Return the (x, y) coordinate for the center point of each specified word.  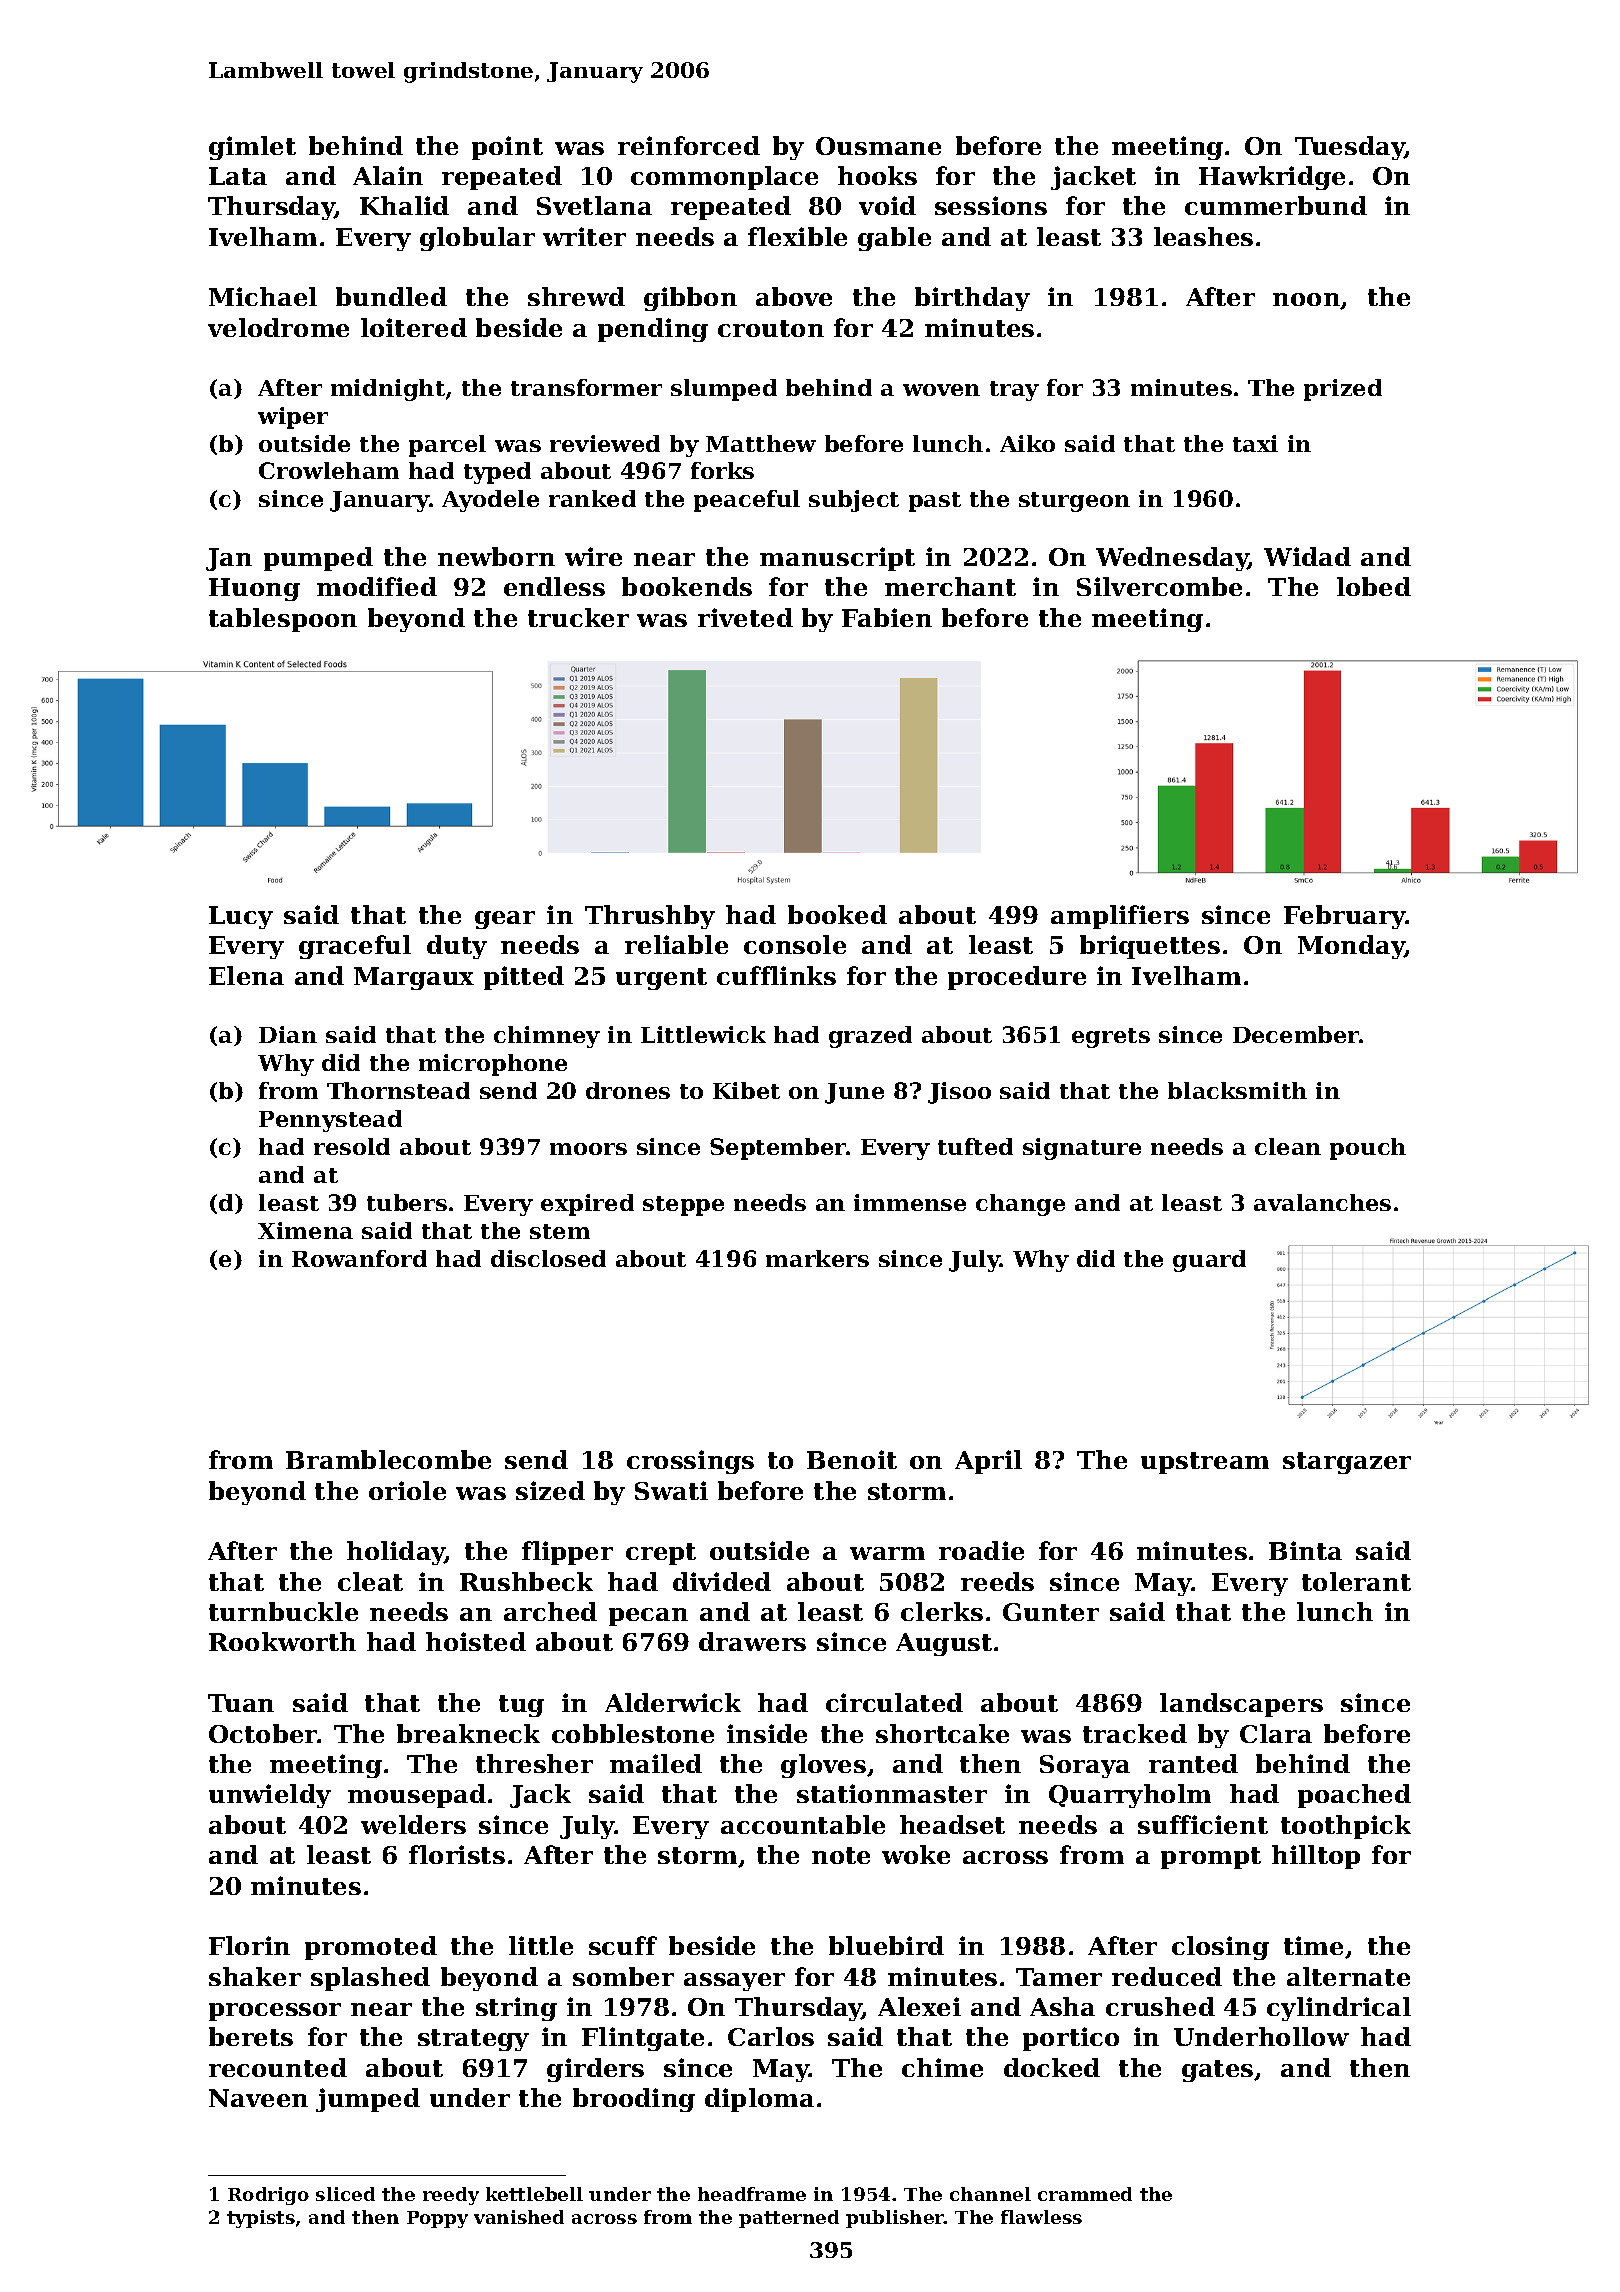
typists (261, 2219)
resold (352, 1146)
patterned (789, 2219)
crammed (1085, 2194)
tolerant (1356, 1581)
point (507, 148)
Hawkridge (1272, 178)
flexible (797, 236)
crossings (690, 1462)
